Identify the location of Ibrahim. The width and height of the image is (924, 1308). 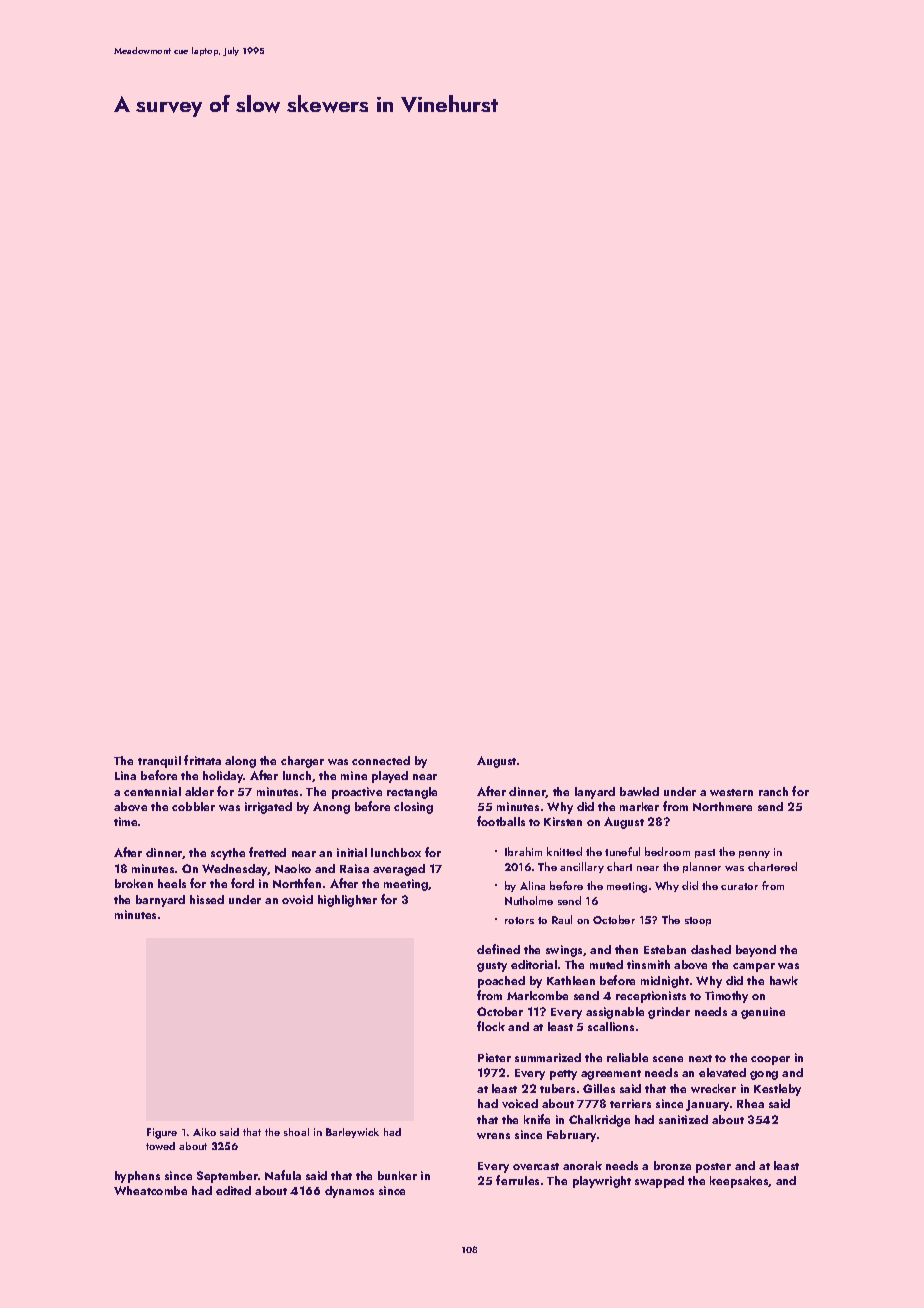
(523, 851).
